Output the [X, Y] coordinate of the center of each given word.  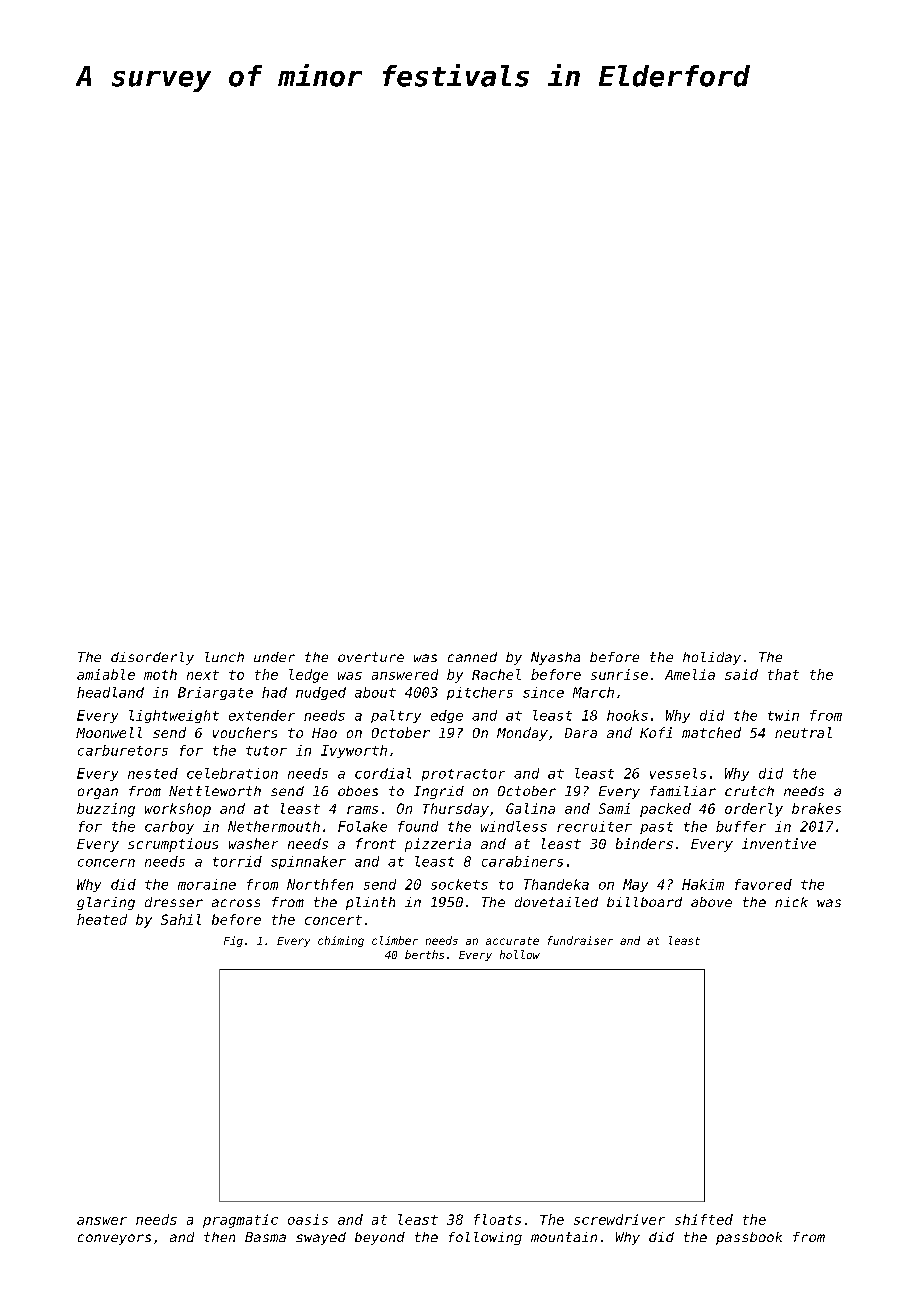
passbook [749, 1238]
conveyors [114, 1239]
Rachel [496, 674]
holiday [712, 658]
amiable [106, 674]
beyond [380, 1238]
